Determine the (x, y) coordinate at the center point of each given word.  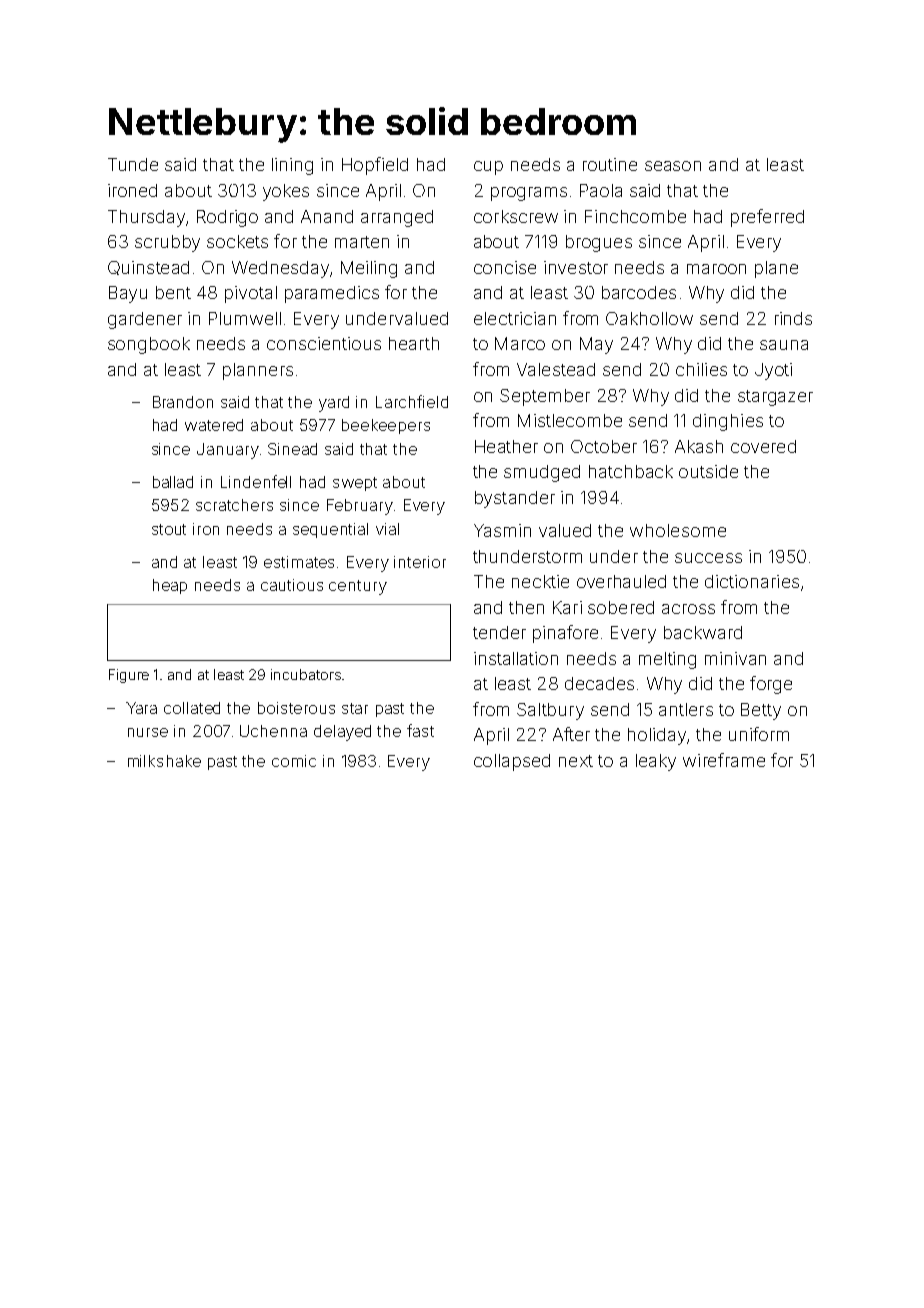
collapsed (512, 762)
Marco (520, 343)
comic (294, 761)
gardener (145, 320)
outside (708, 471)
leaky (656, 762)
